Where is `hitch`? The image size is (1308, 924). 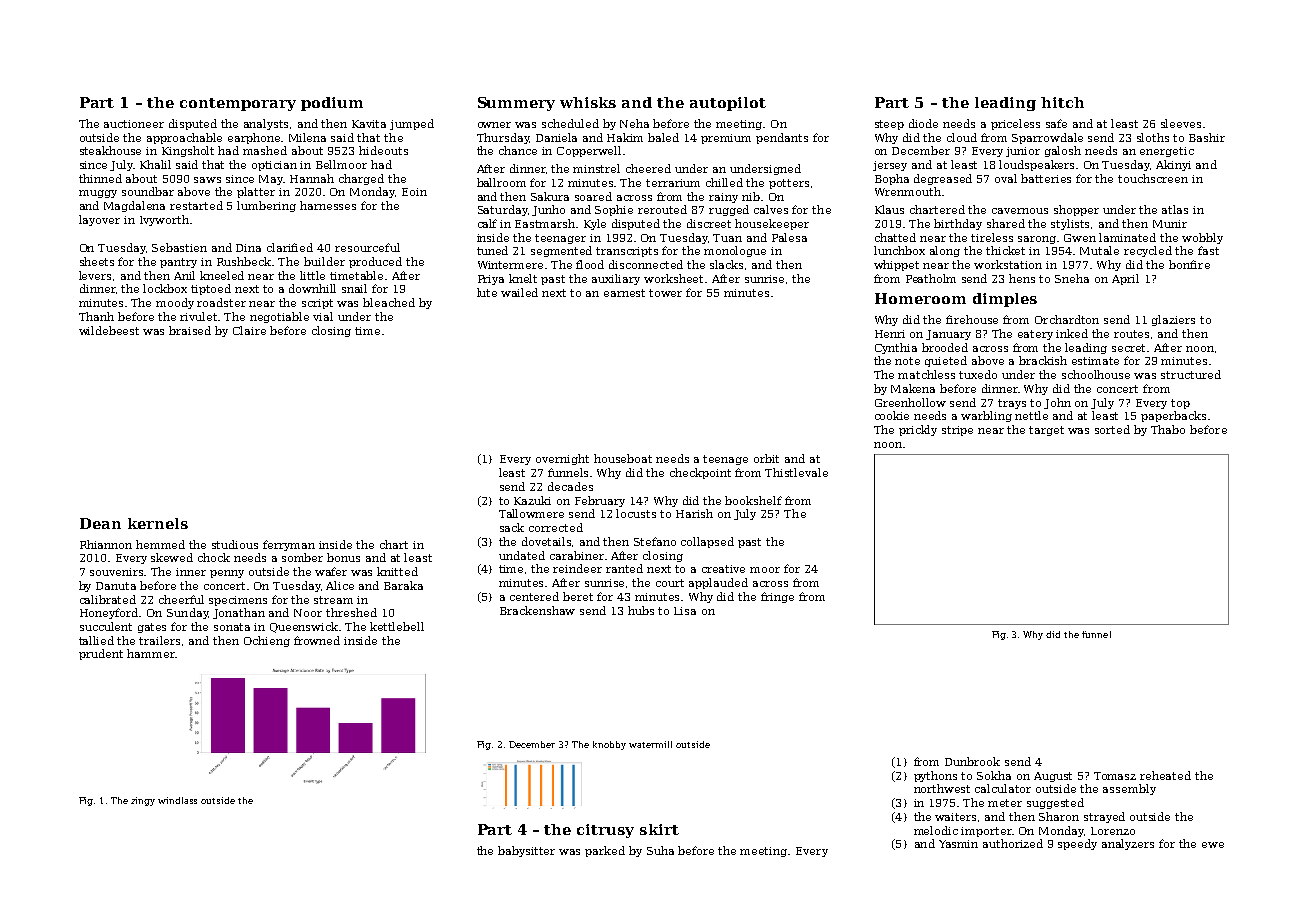 hitch is located at coordinates (1062, 102).
